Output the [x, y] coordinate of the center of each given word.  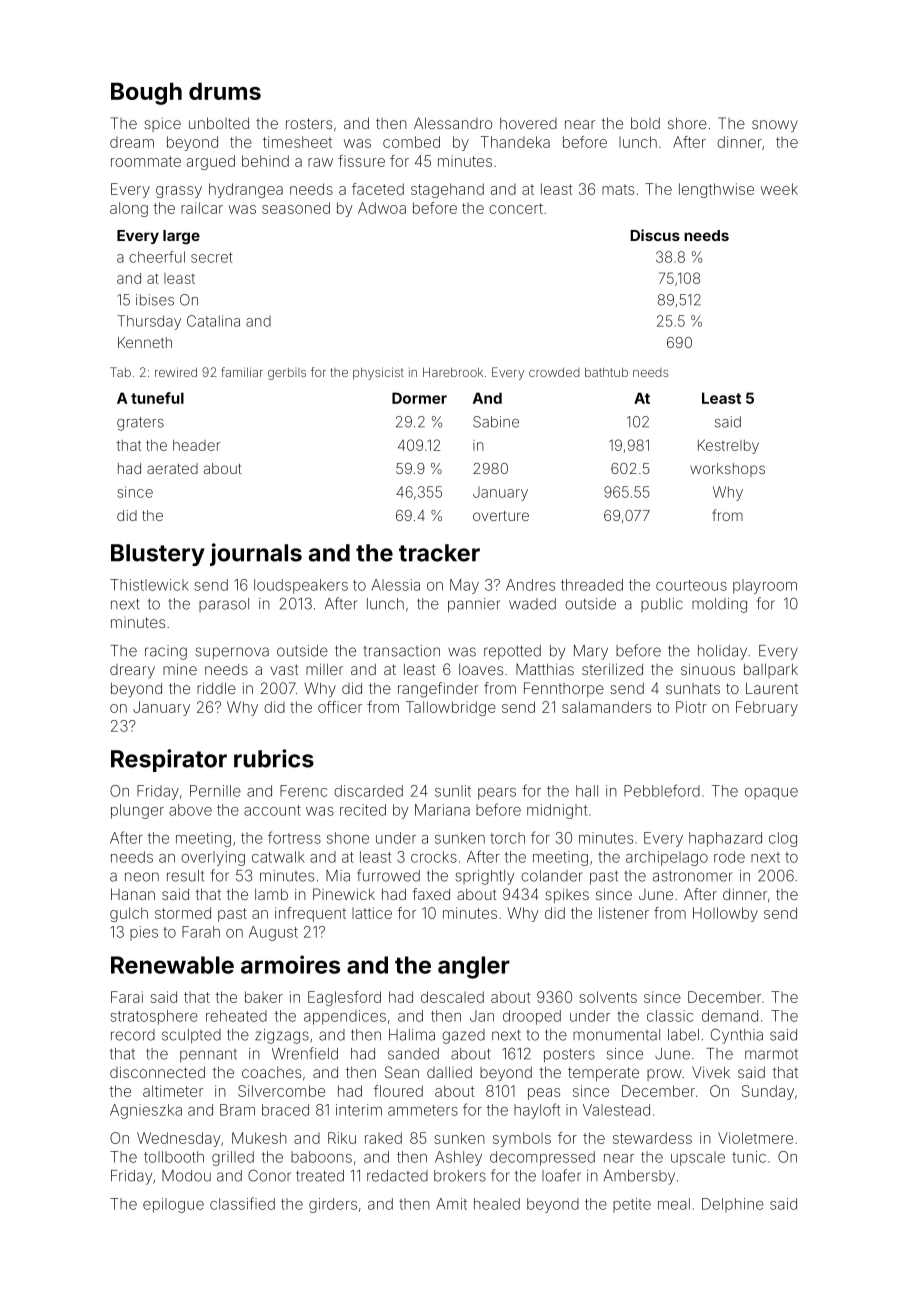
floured [398, 1091]
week [779, 189]
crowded [554, 372]
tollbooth [174, 1157]
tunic [749, 1157]
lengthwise [716, 190]
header [196, 445]
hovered [528, 123]
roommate [146, 161]
